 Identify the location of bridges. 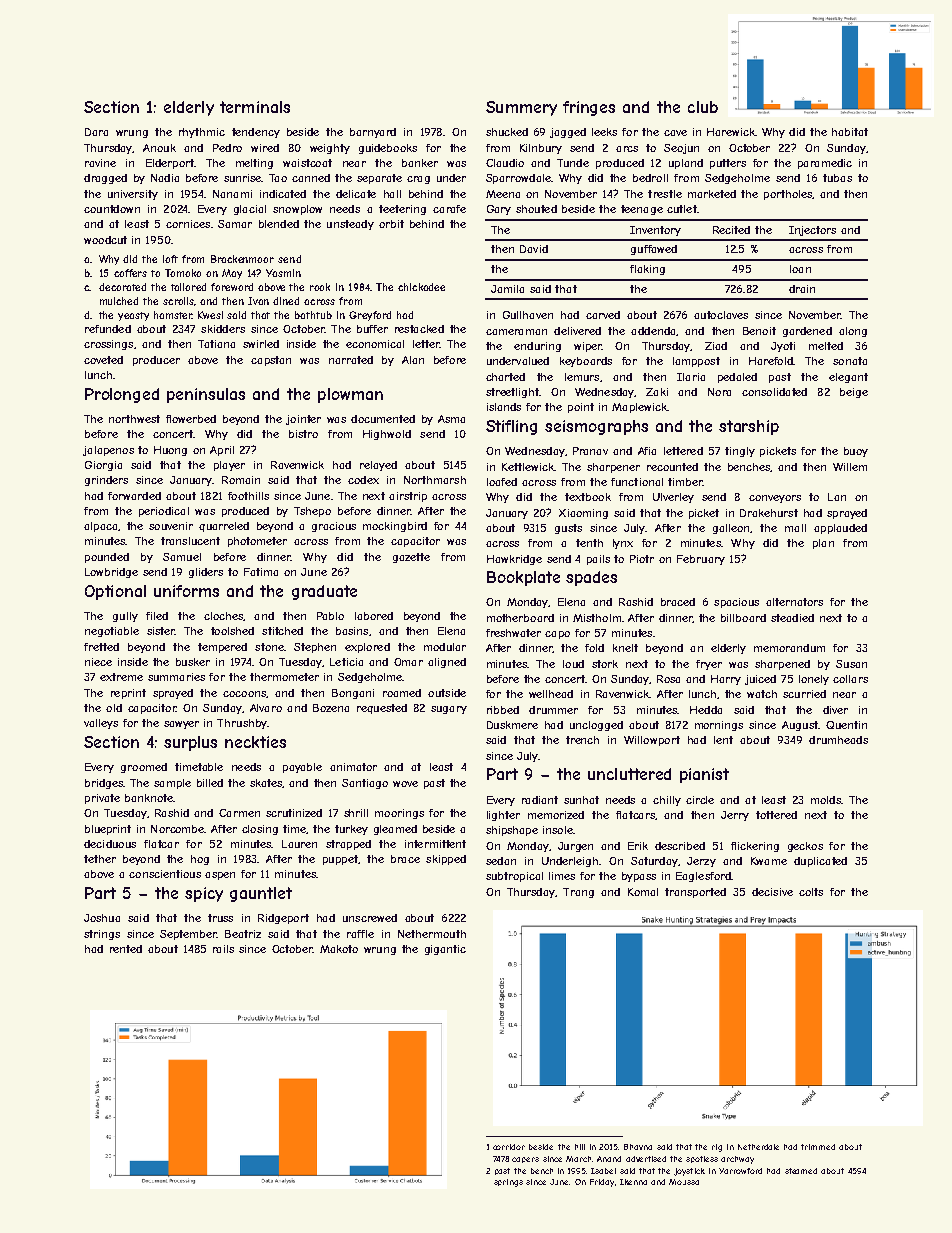
(104, 784).
